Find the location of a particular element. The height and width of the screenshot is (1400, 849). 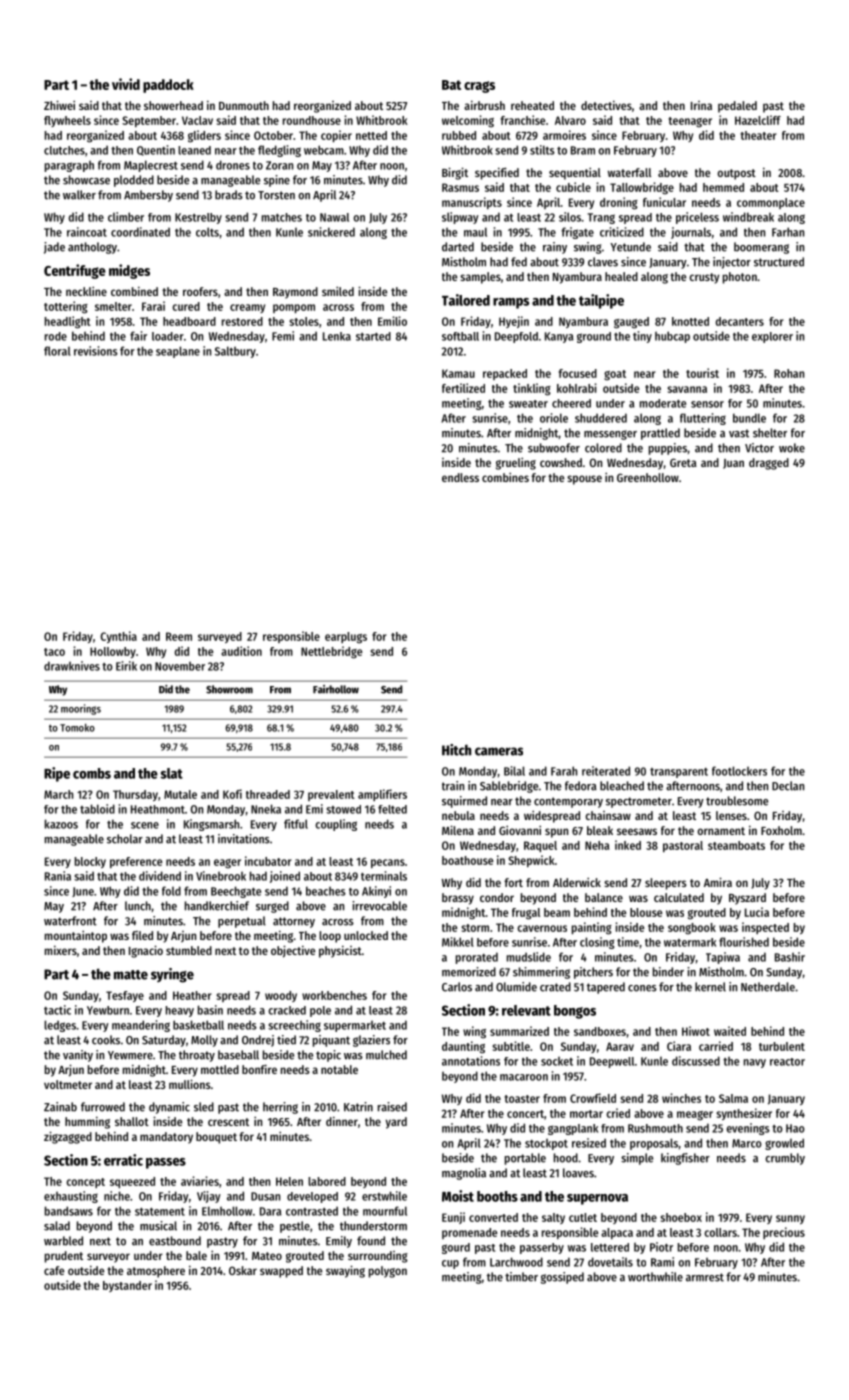

bystander is located at coordinates (127, 1286).
